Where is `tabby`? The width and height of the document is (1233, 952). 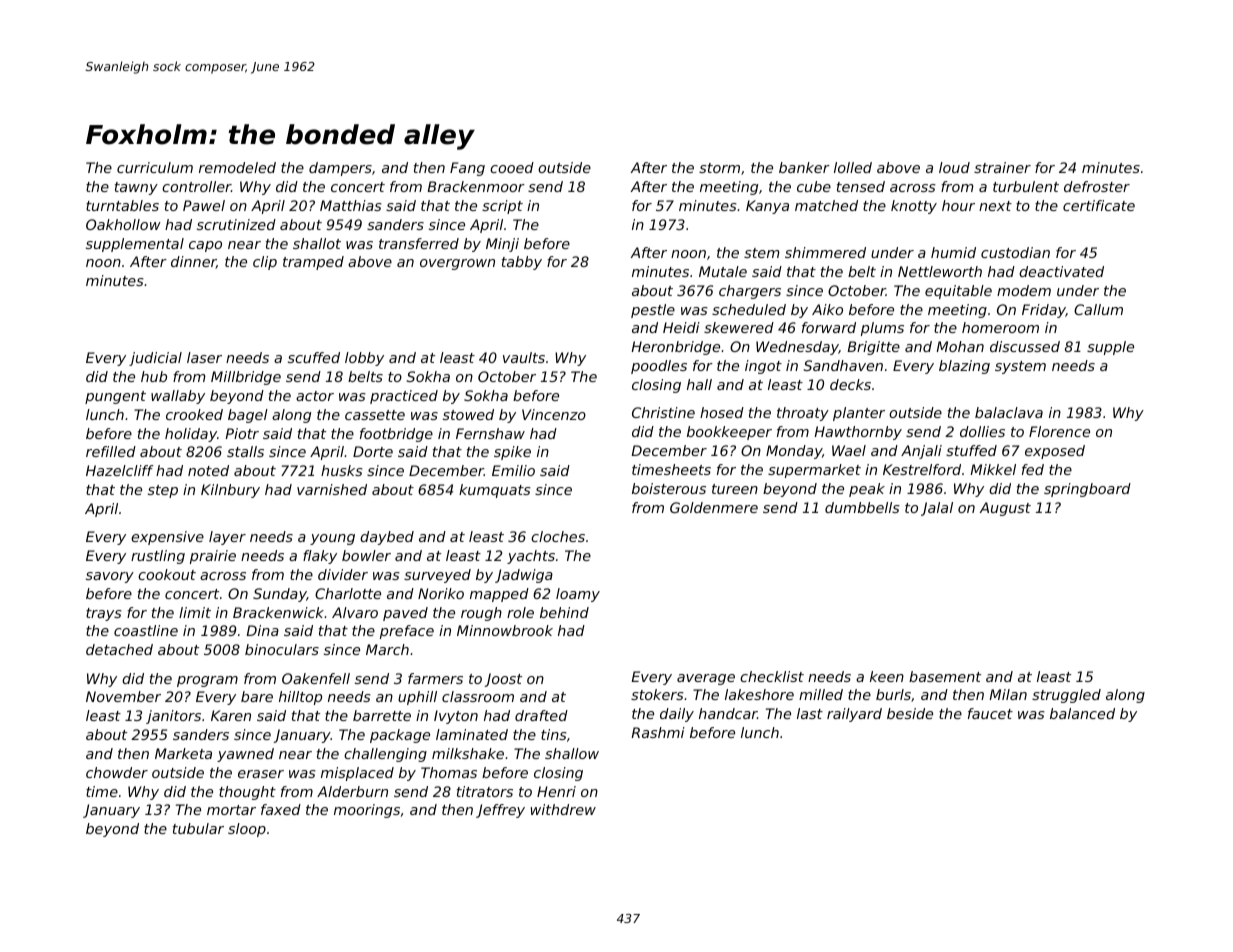
tabby is located at coordinates (522, 263).
